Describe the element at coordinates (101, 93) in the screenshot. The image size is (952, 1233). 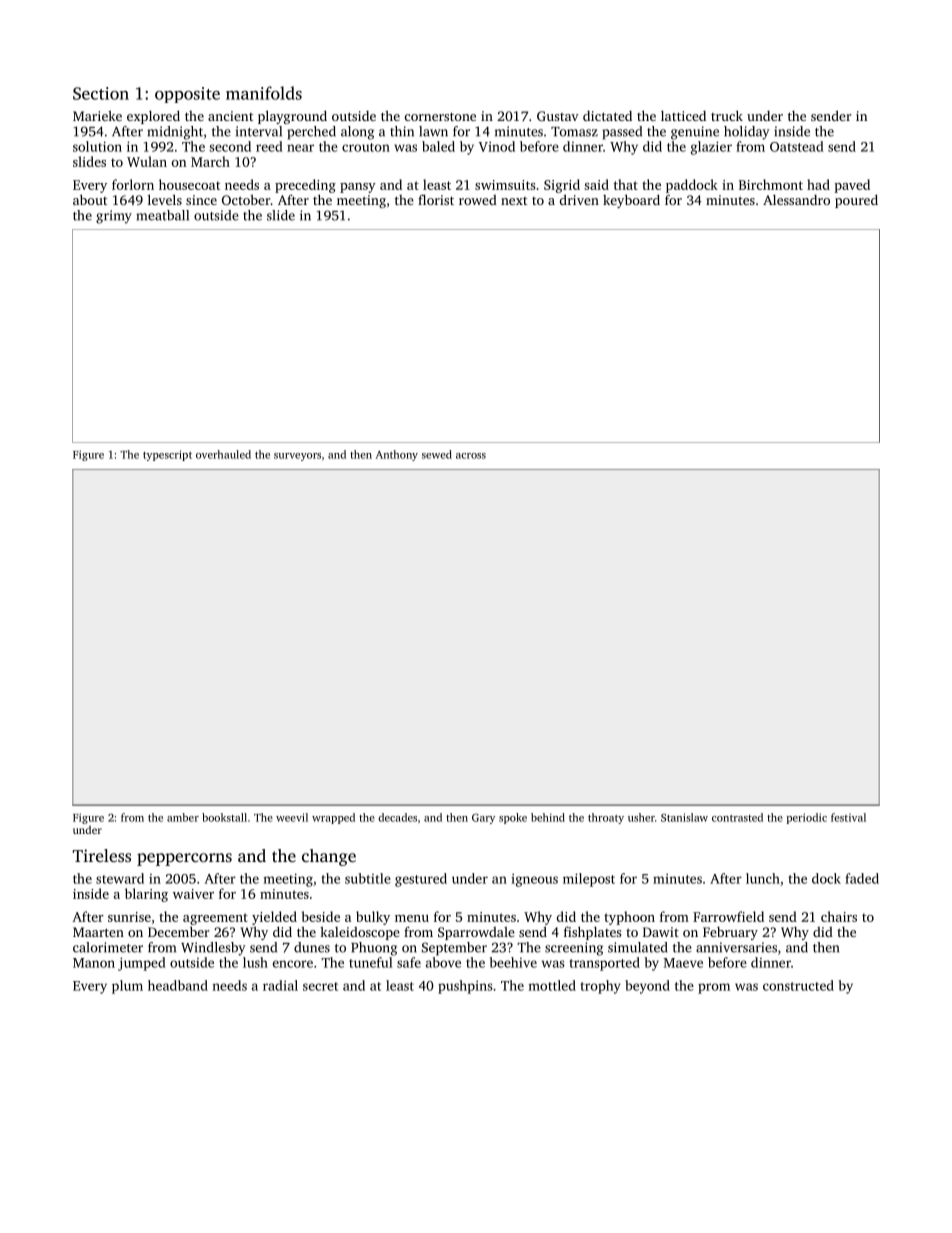
I see `Section` at that location.
